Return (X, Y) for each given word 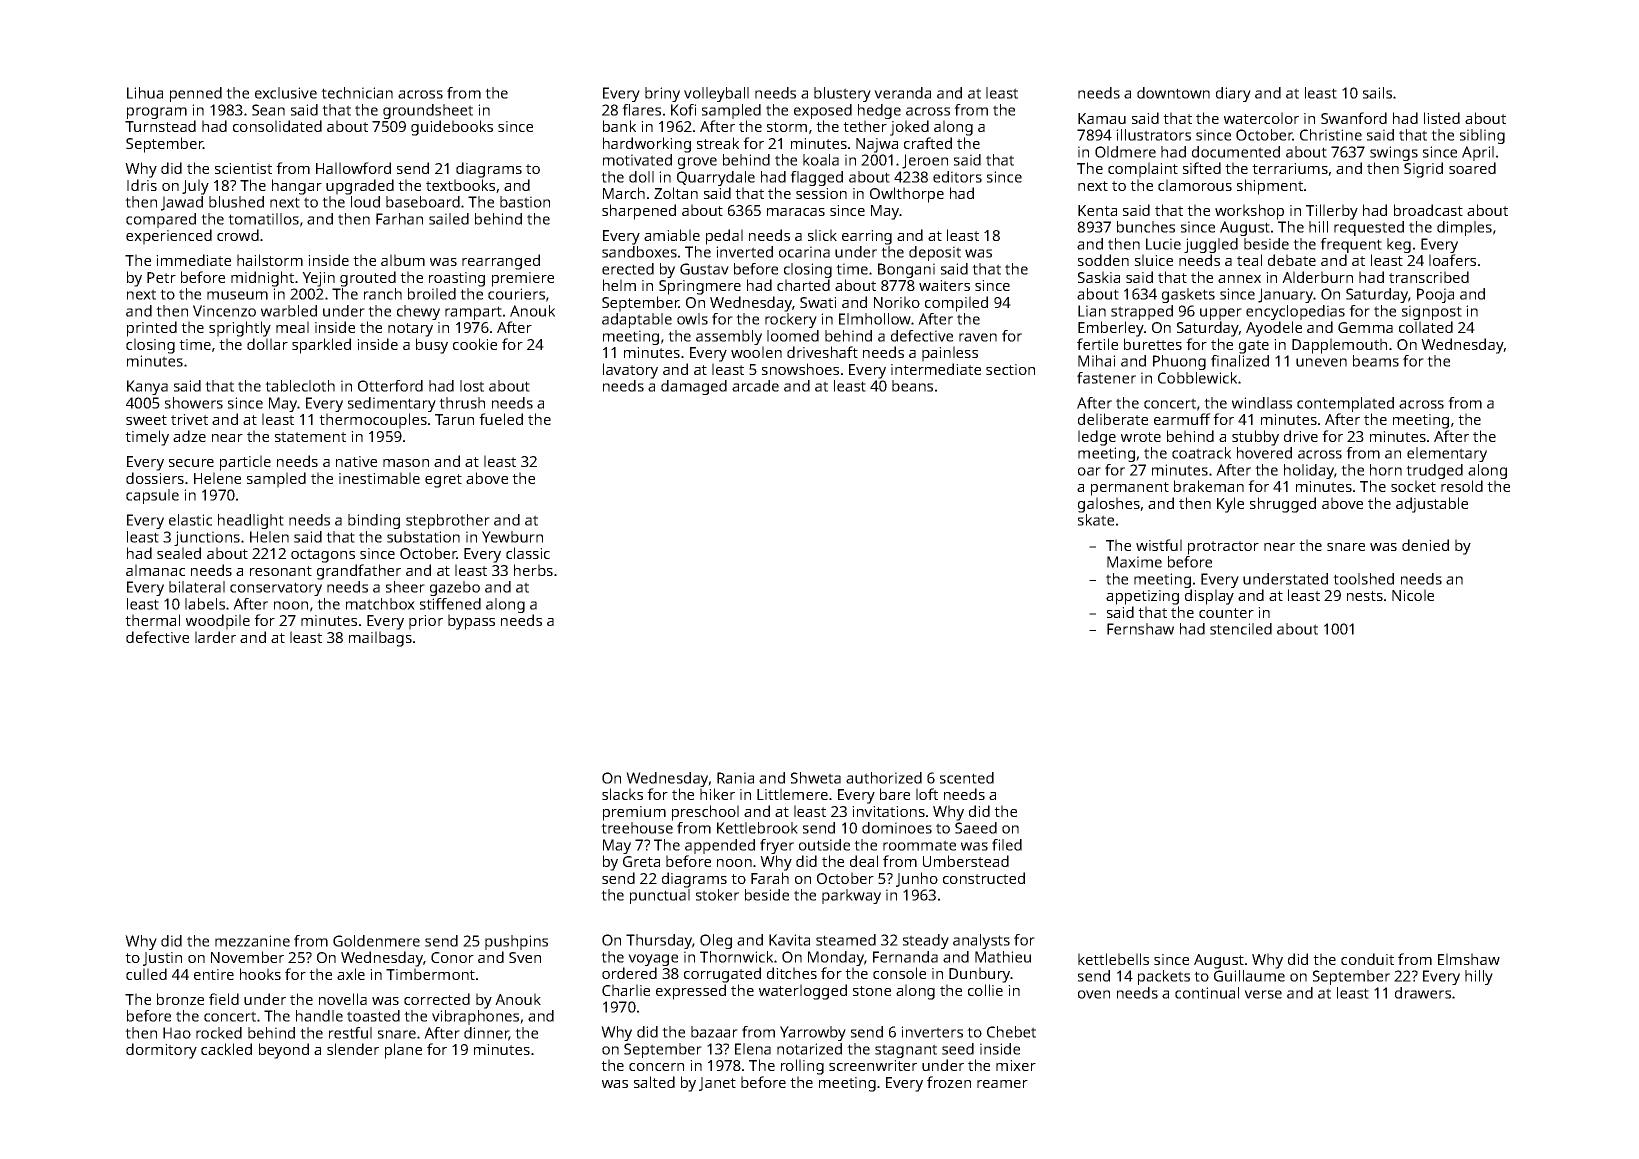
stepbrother (448, 521)
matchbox (380, 604)
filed (1007, 845)
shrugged (1283, 505)
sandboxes (639, 252)
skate (1096, 520)
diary (1233, 94)
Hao (177, 1033)
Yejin (318, 279)
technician (357, 93)
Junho (917, 879)
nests (1365, 596)
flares (641, 110)
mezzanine (252, 941)
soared (1472, 168)
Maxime (1134, 562)
